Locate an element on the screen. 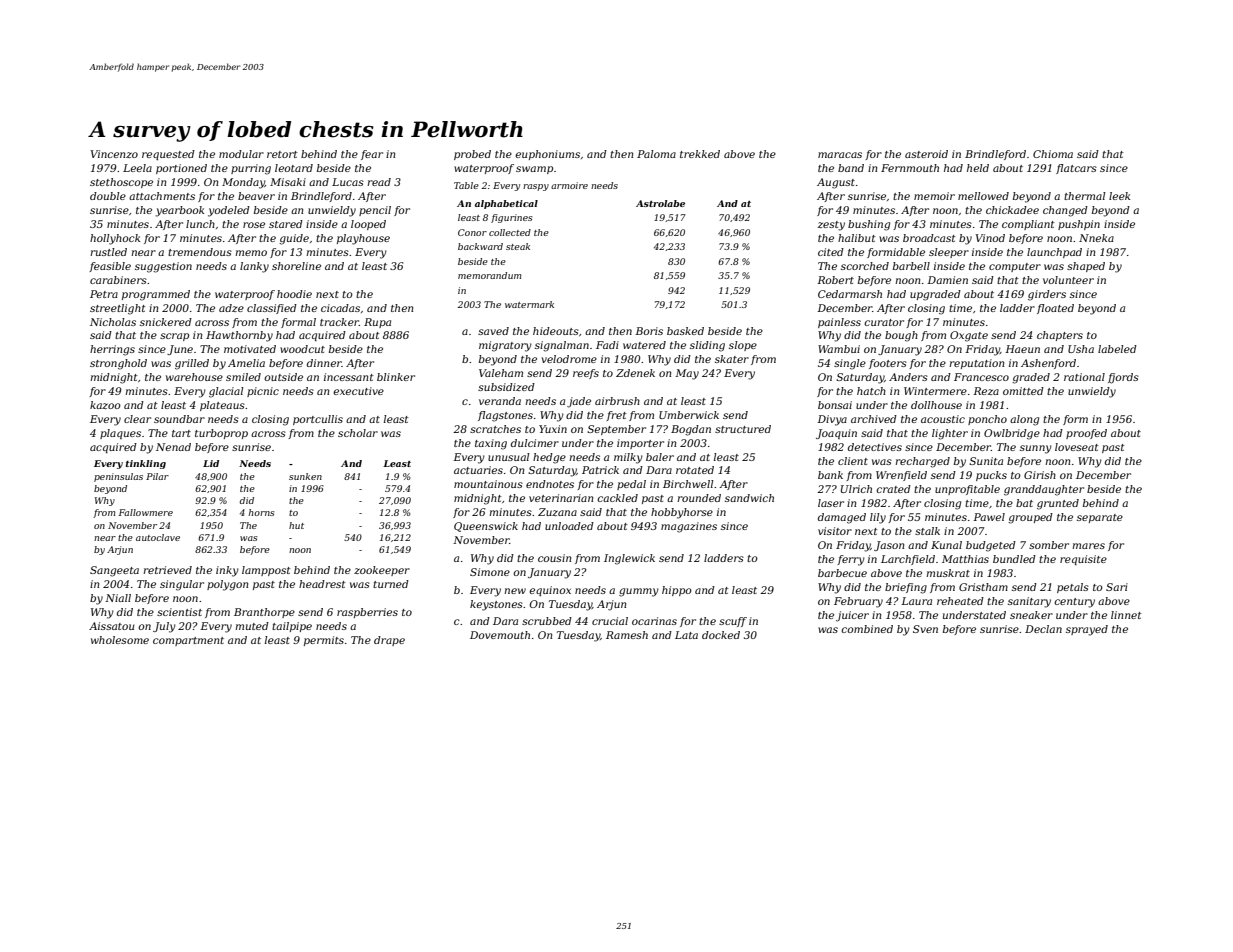 This screenshot has height=952, width=1233. hedge is located at coordinates (549, 458).
